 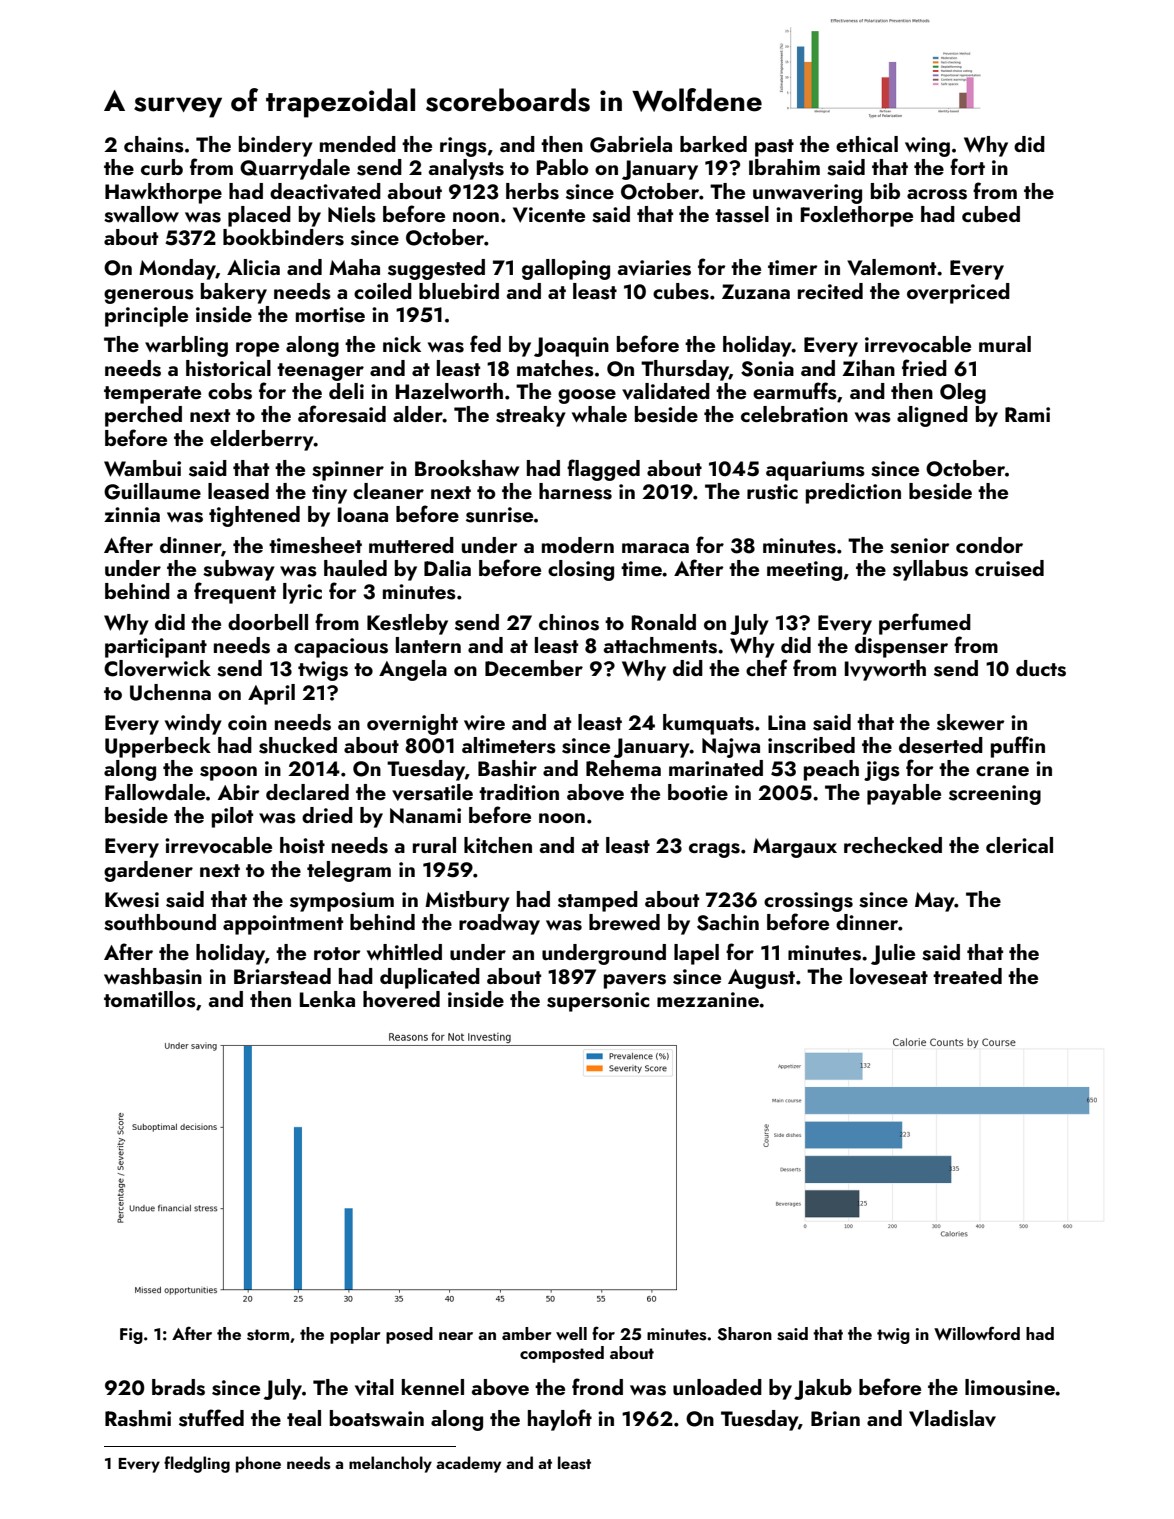 I want to click on Gabriela, so click(x=631, y=144).
